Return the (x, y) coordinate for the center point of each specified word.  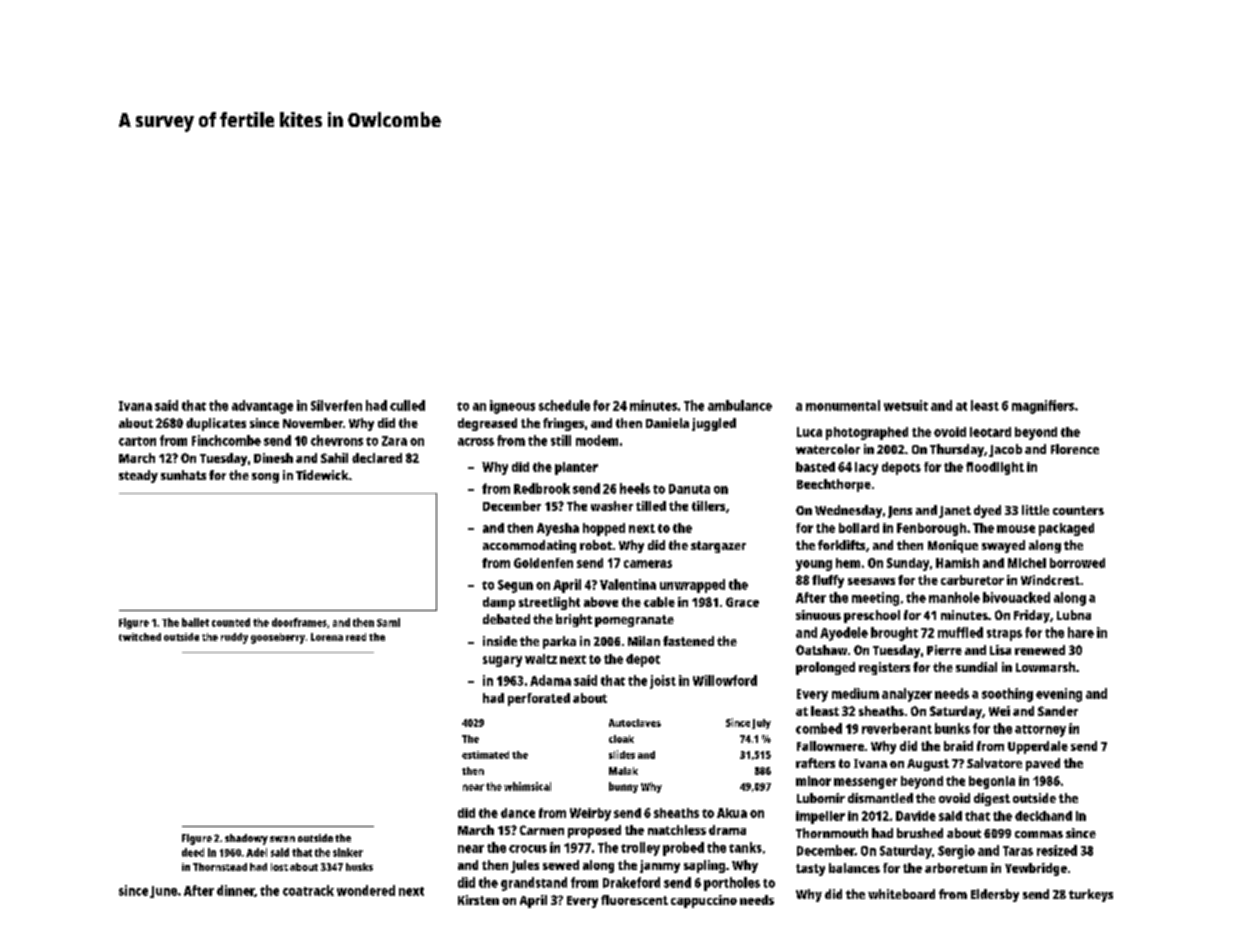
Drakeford (631, 882)
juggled (714, 424)
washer (612, 506)
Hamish (957, 563)
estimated (485, 755)
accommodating (529, 546)
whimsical (527, 786)
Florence (1075, 449)
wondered (366, 890)
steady (138, 476)
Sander (1058, 711)
